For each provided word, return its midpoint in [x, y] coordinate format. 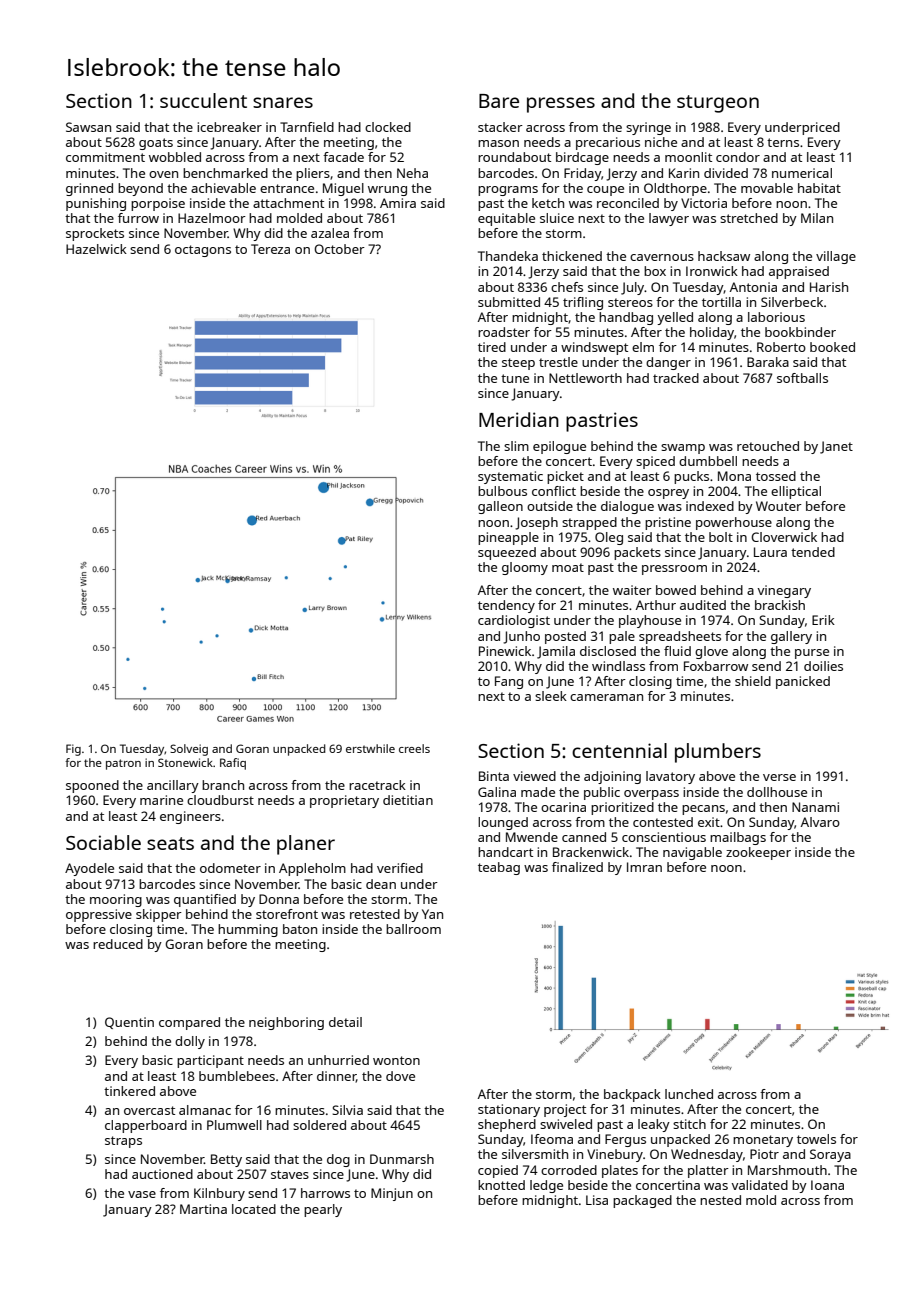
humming [248, 930]
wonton [396, 1060]
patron [123, 764]
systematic [510, 477]
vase [142, 1194]
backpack [632, 1095]
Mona [734, 476]
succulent [203, 100]
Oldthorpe [675, 189]
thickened [572, 256]
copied [498, 1171]
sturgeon [718, 104]
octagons [203, 251]
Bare [499, 101]
